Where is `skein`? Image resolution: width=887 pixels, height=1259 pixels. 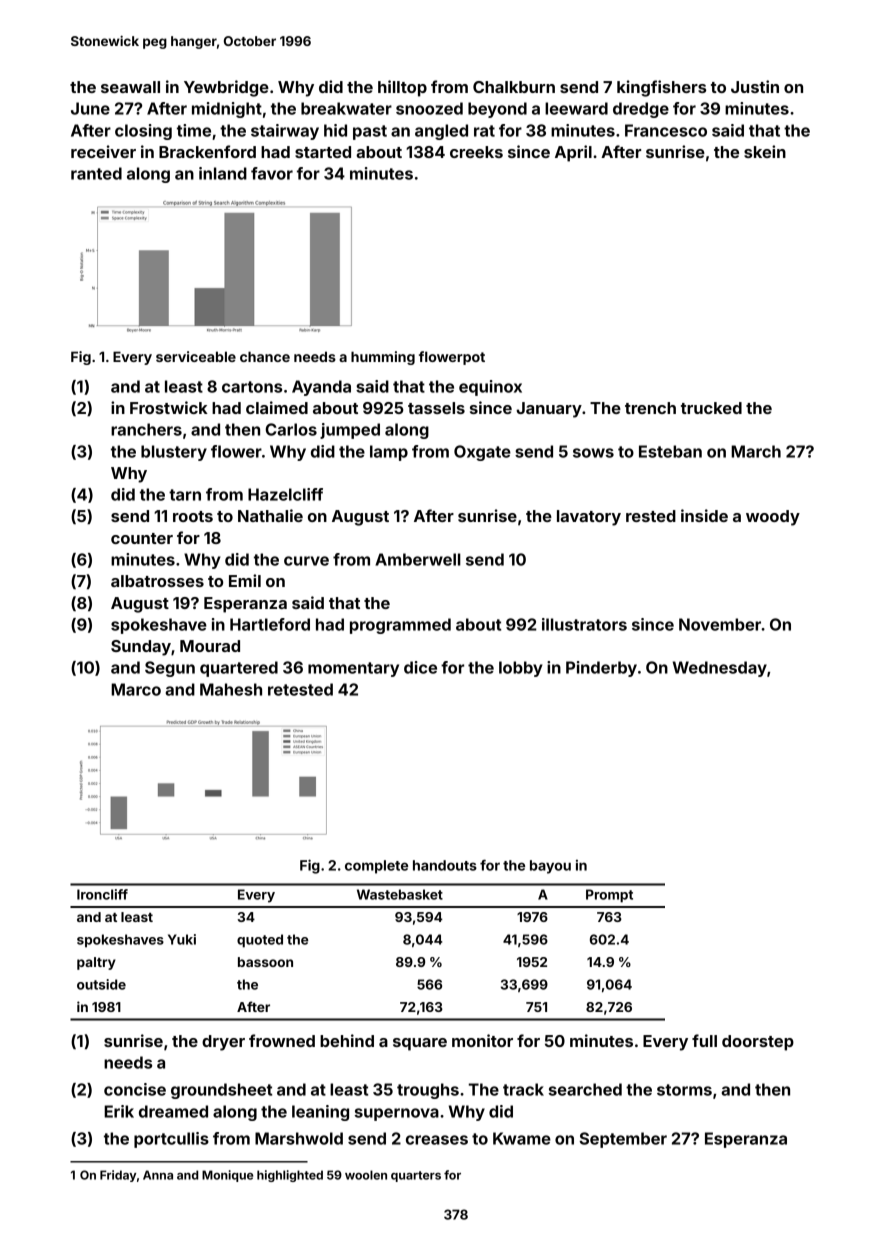 skein is located at coordinates (765, 151).
